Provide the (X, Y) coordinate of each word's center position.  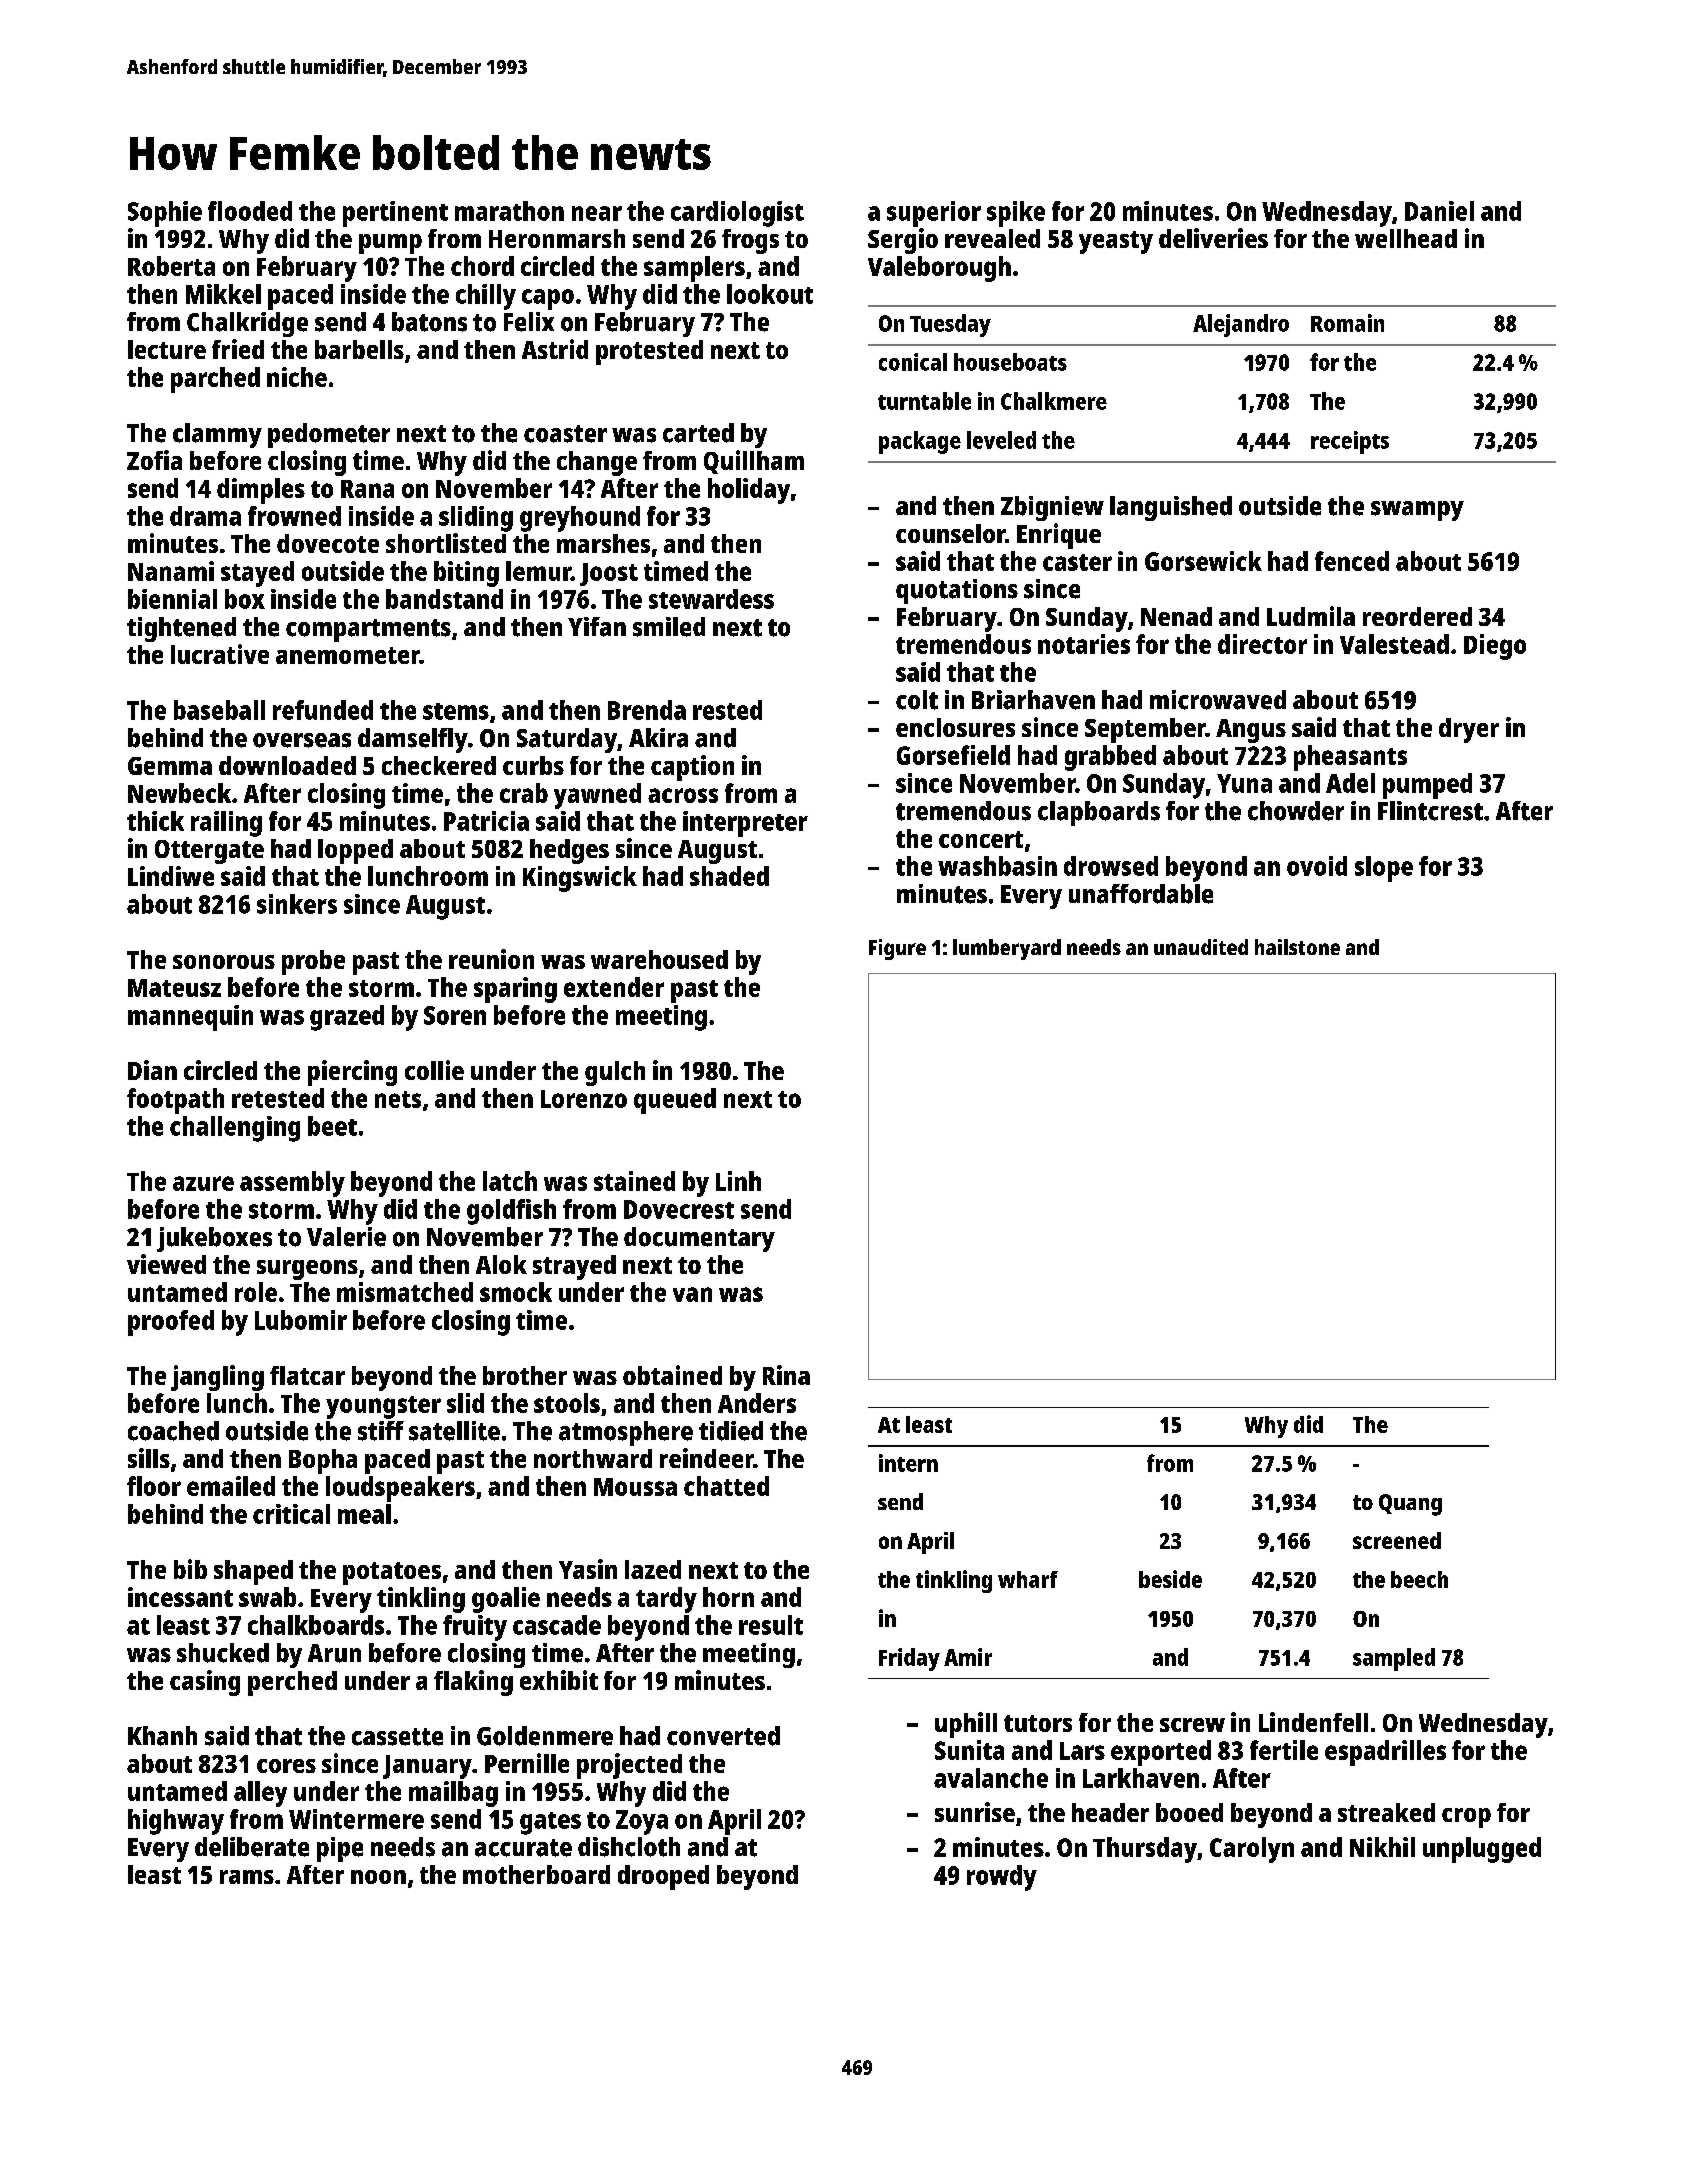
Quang (1410, 1505)
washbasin (997, 866)
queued (675, 1101)
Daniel (1439, 211)
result (771, 1625)
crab (524, 793)
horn (728, 1597)
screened (1397, 1540)
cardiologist (737, 214)
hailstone (1297, 947)
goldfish (511, 1212)
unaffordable (1141, 894)
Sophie (165, 214)
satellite (454, 1431)
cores (286, 1766)
